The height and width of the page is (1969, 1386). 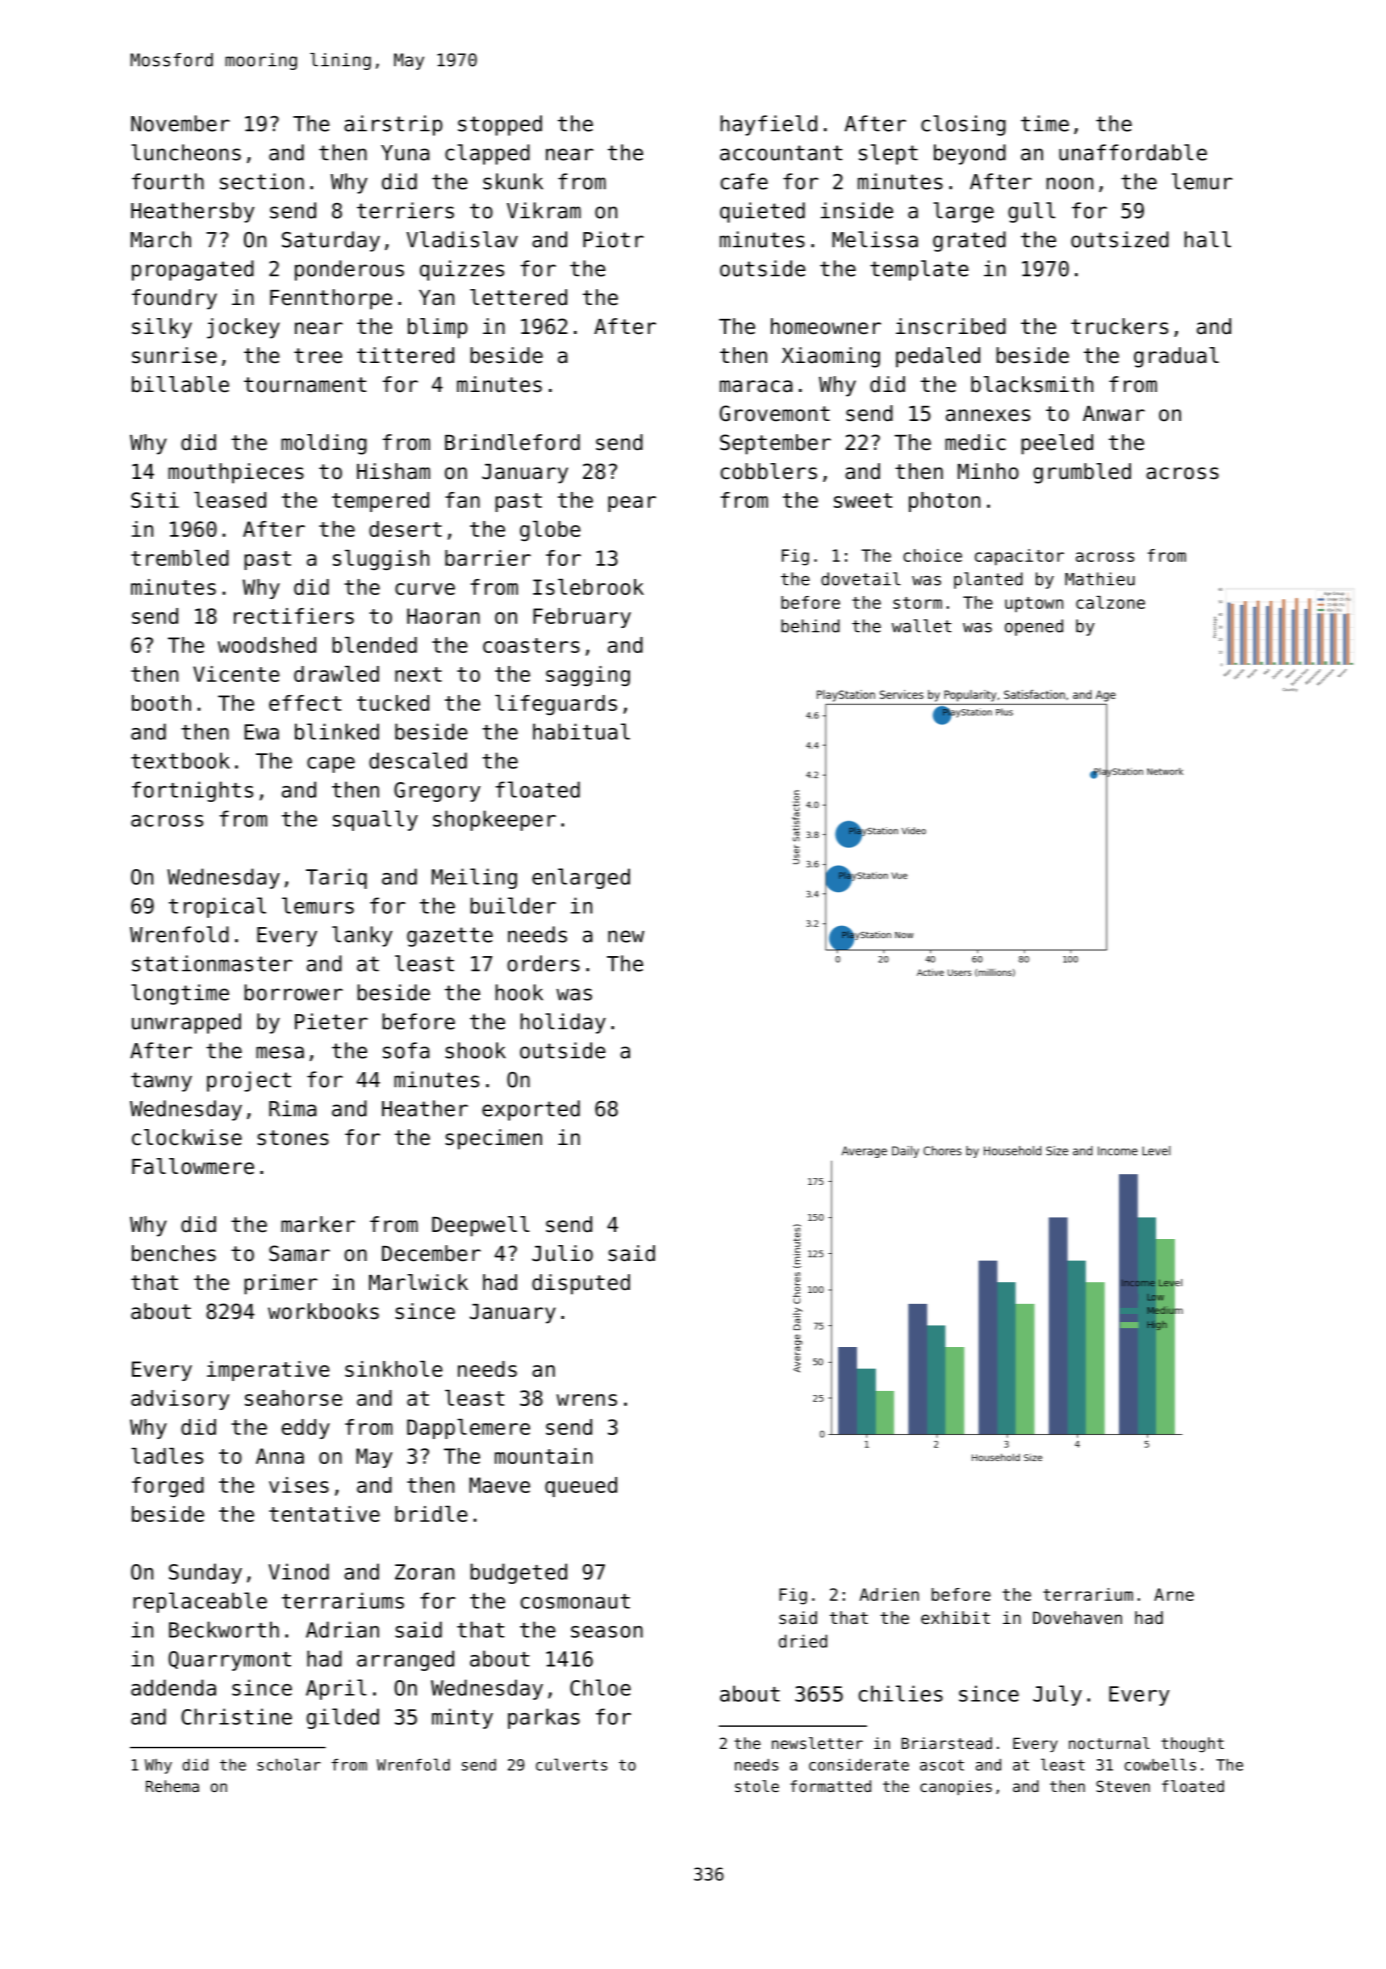 I want to click on sinkhole, so click(x=394, y=1369).
